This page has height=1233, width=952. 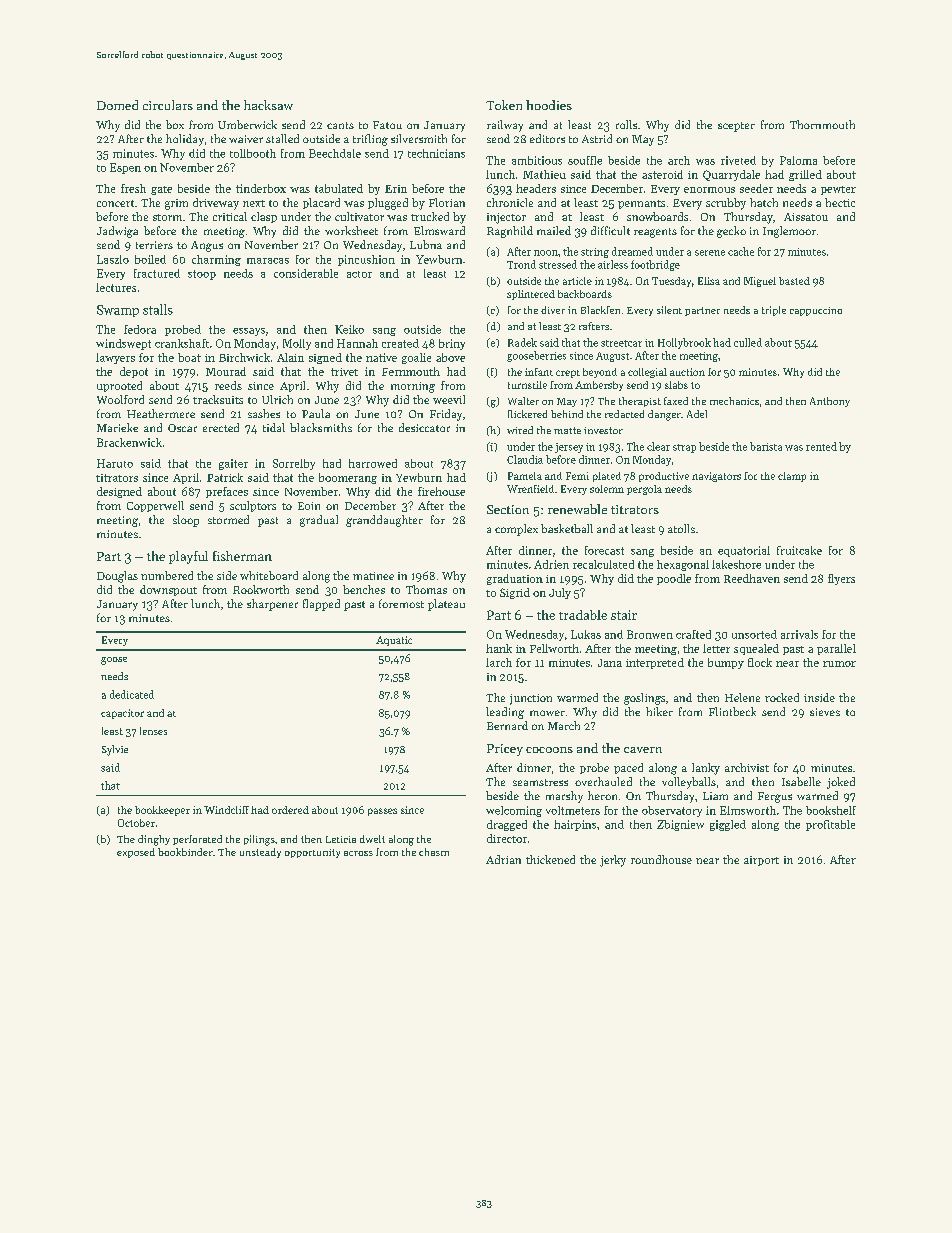 I want to click on Flintbeck, so click(x=732, y=711).
